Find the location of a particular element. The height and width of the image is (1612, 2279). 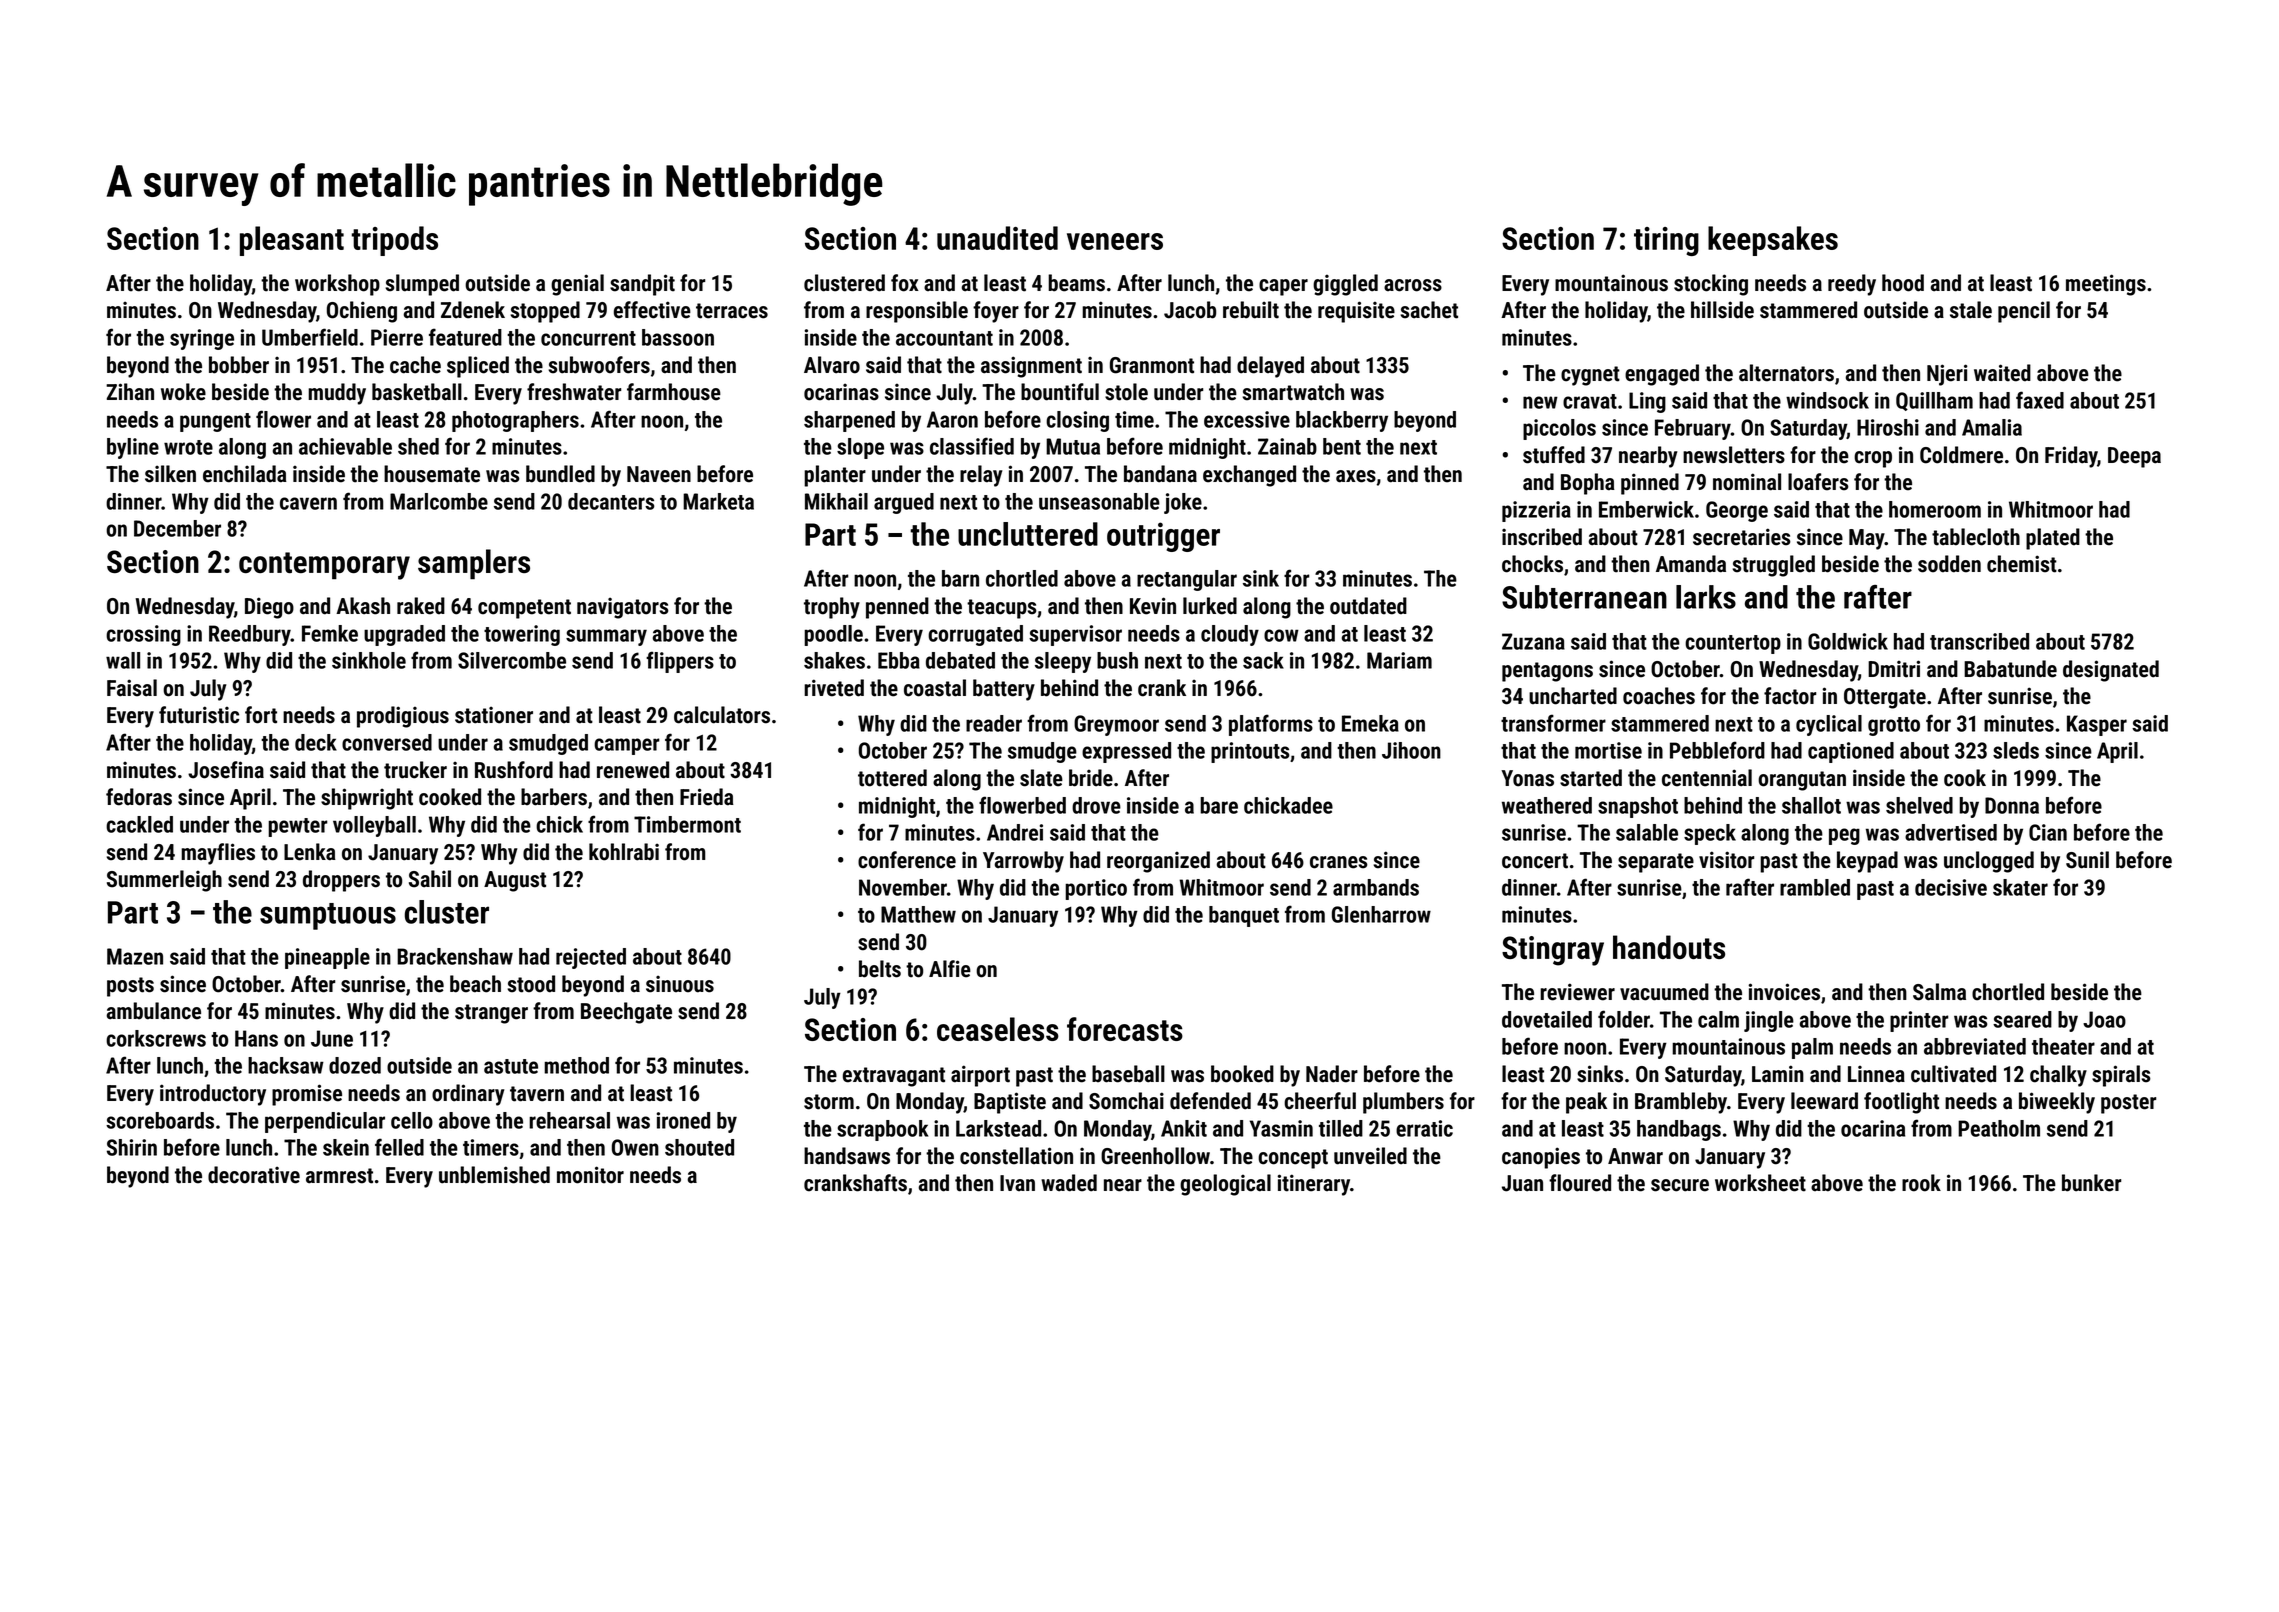

navigators is located at coordinates (622, 608).
